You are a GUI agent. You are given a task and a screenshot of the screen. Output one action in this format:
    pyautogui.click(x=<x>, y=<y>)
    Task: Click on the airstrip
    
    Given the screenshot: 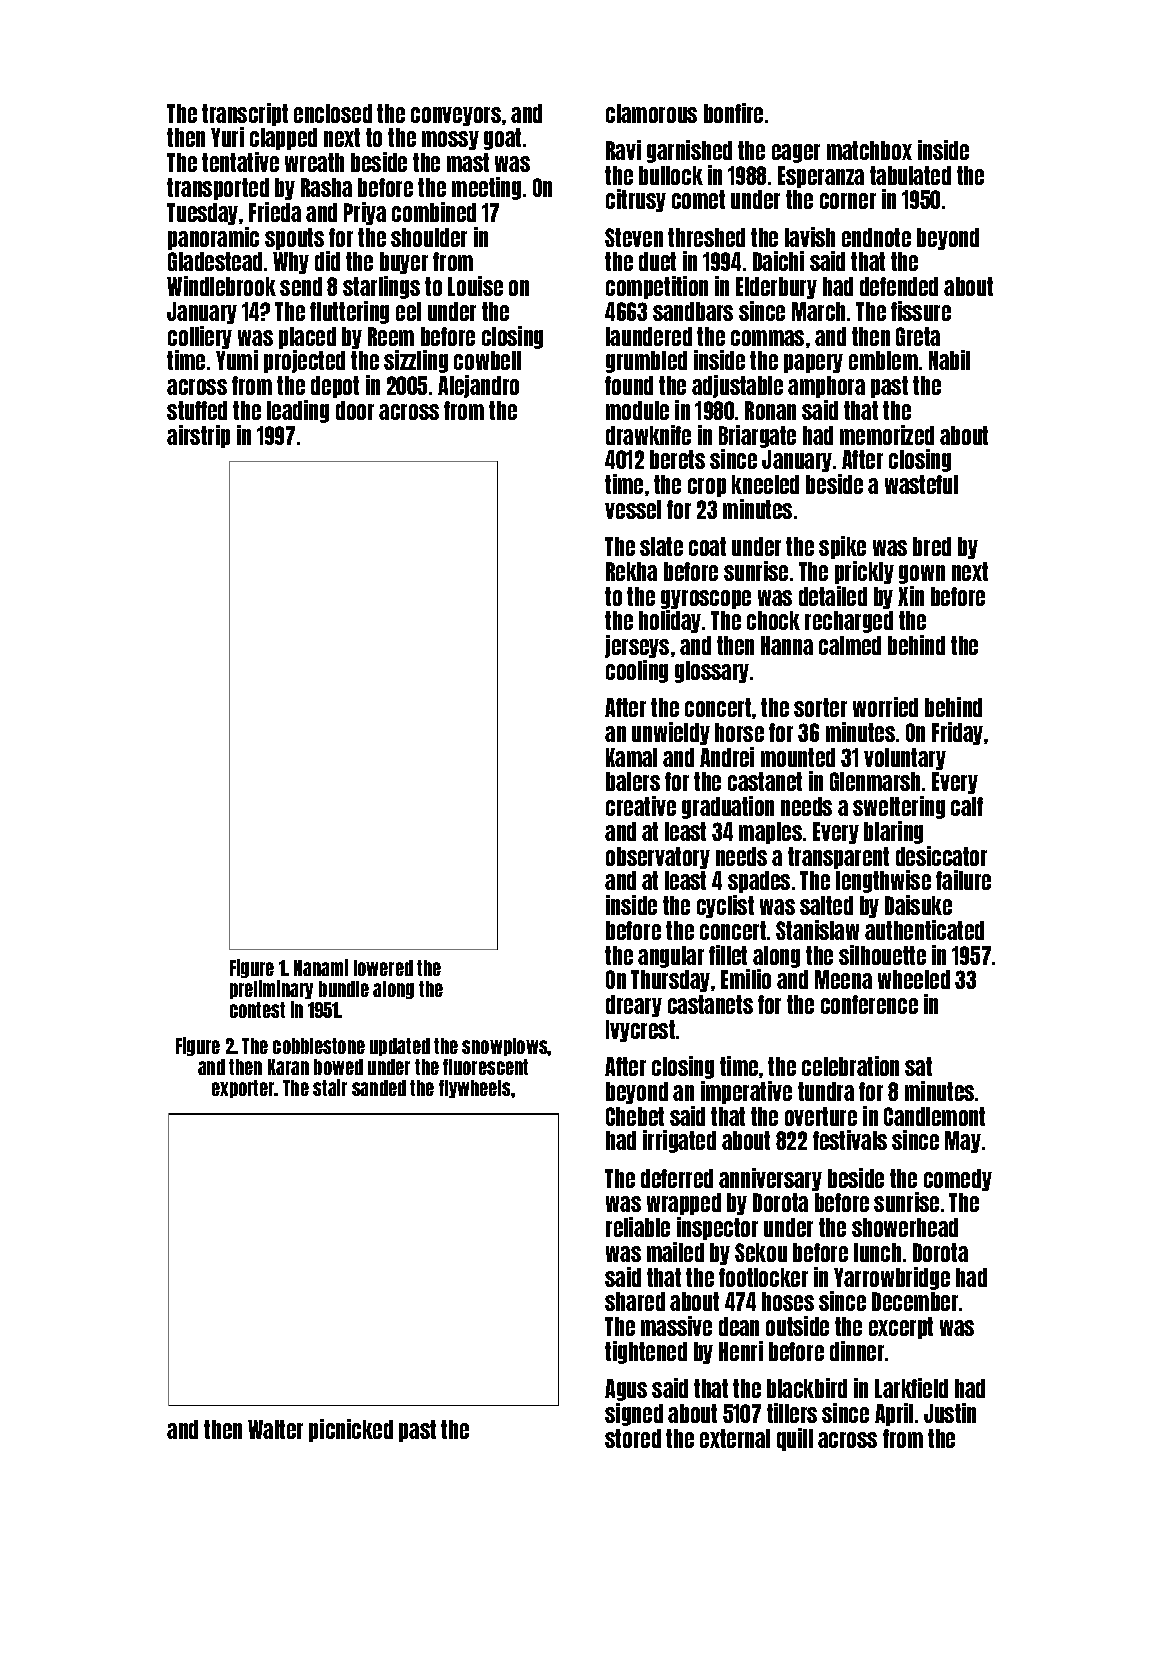 What is the action you would take?
    pyautogui.click(x=198, y=436)
